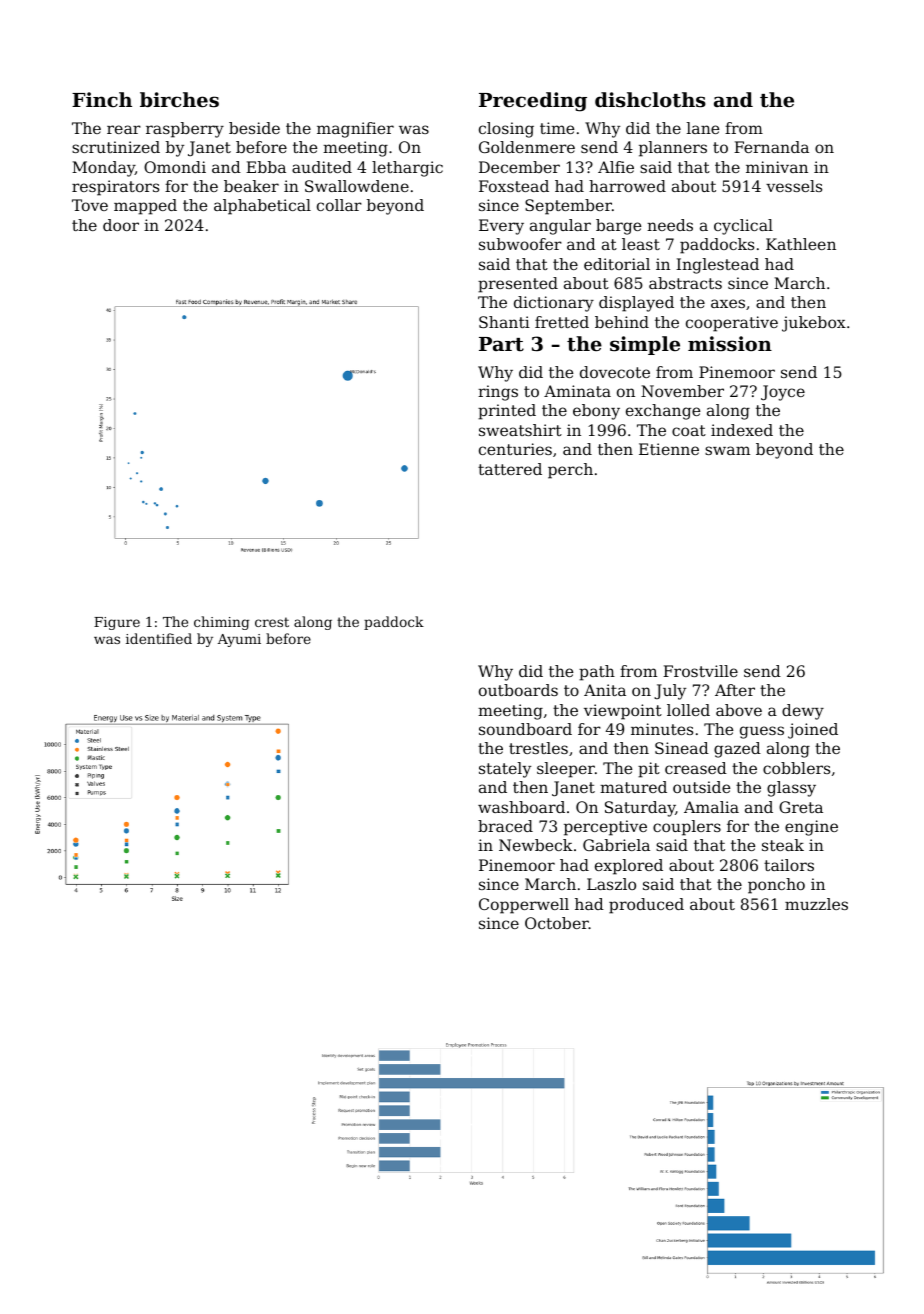  I want to click on Fernanda, so click(771, 147).
